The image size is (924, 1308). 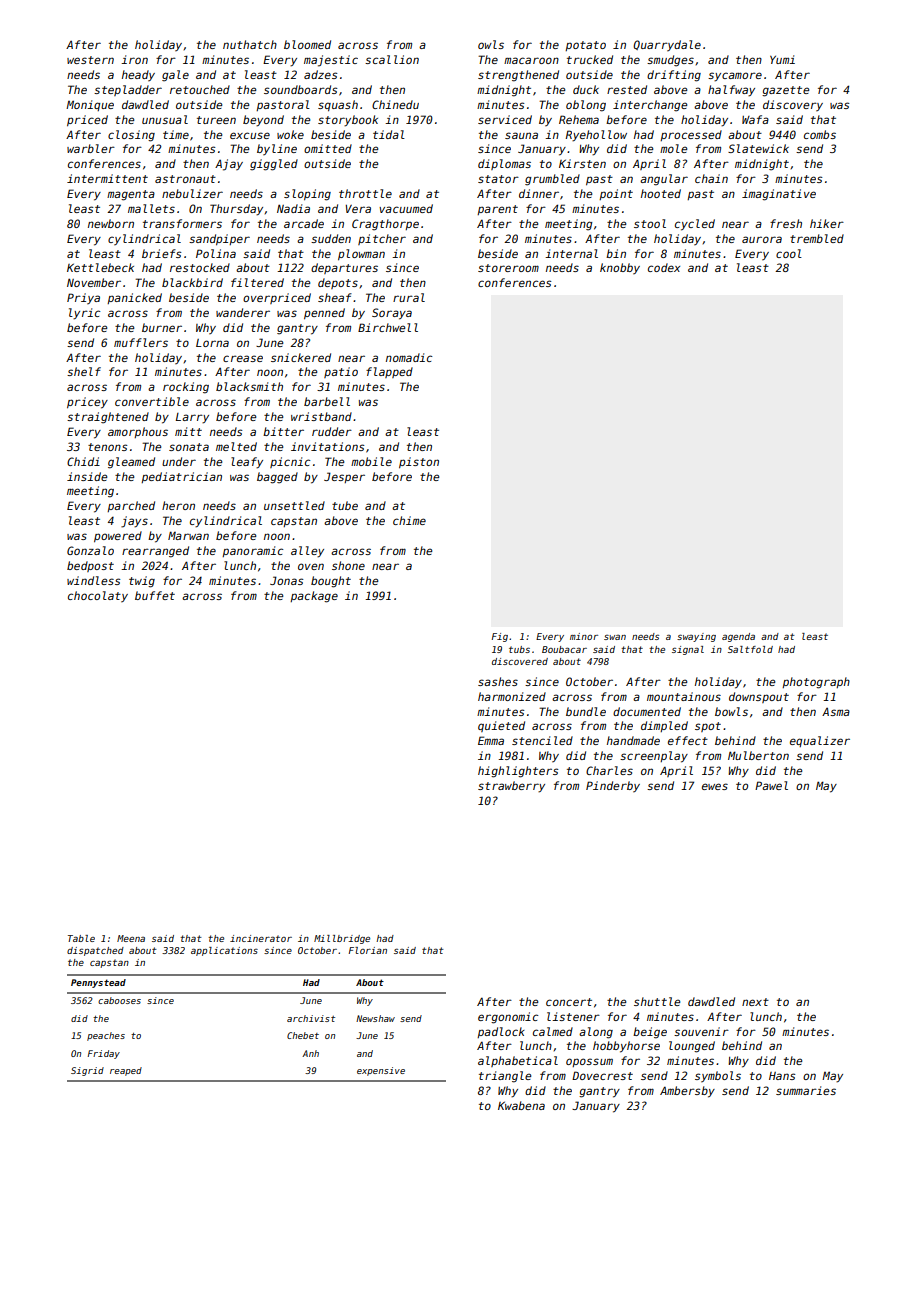 I want to click on Gonzalo, so click(x=90, y=550).
